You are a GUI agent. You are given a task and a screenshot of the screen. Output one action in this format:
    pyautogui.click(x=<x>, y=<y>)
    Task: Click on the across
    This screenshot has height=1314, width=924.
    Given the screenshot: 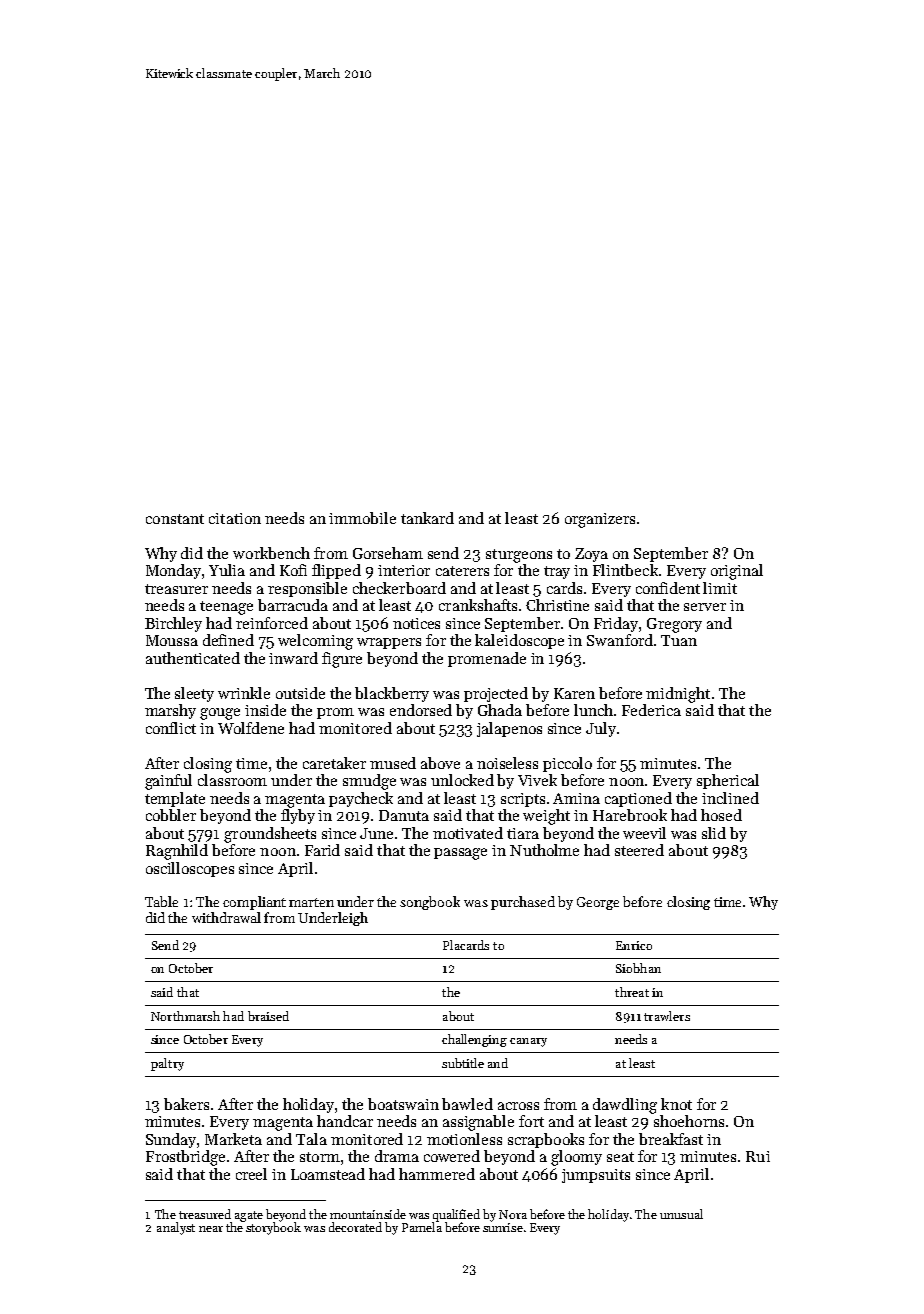 What is the action you would take?
    pyautogui.click(x=518, y=1106)
